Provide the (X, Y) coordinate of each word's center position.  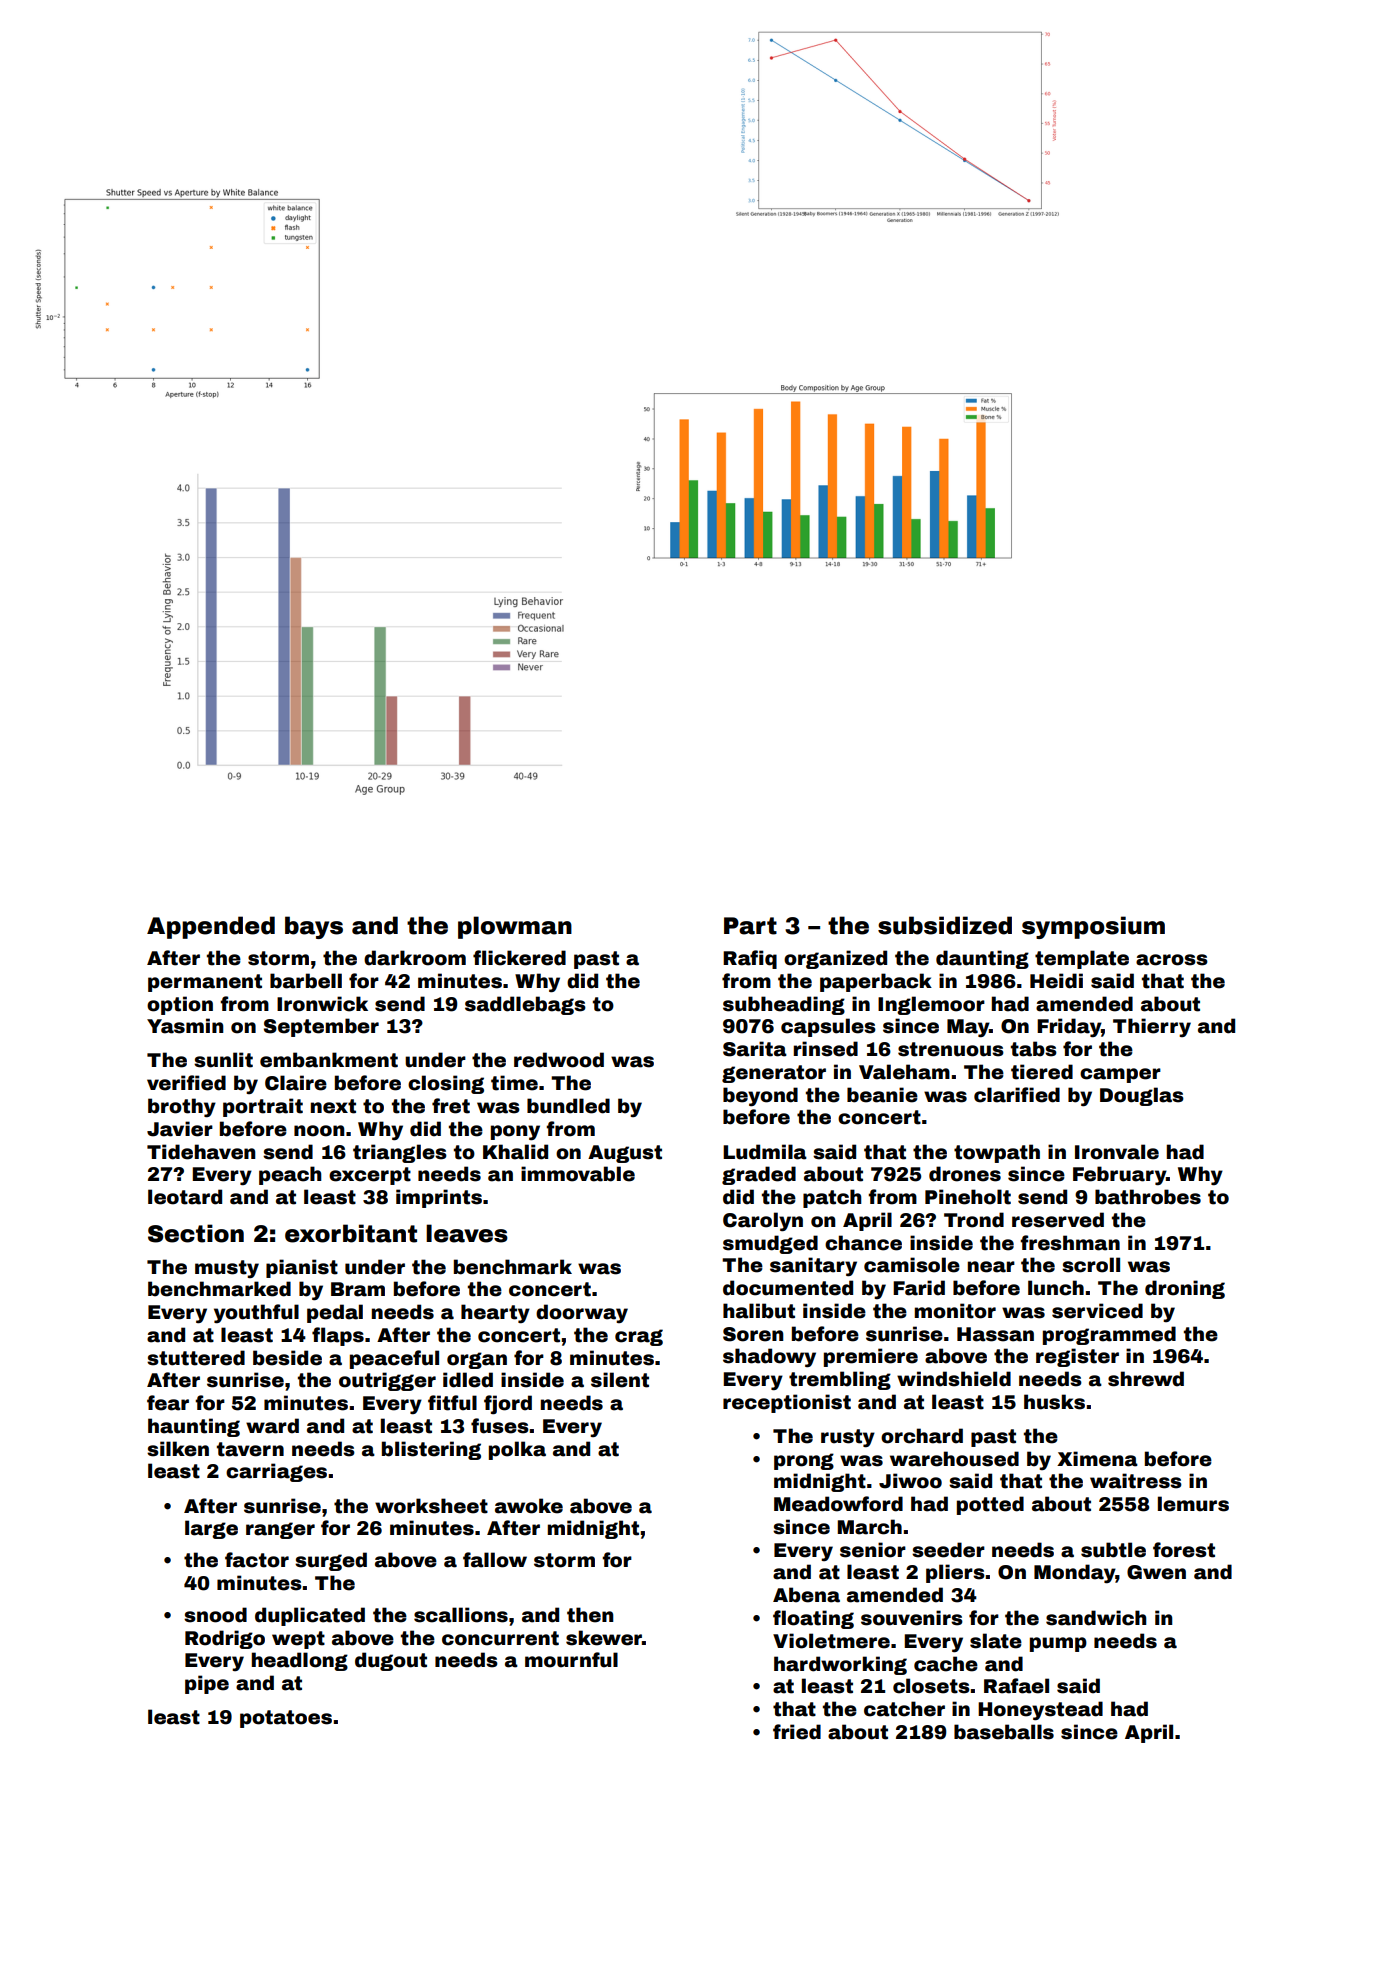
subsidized (945, 925)
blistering (431, 1450)
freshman (1070, 1243)
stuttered (196, 1358)
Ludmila (765, 1152)
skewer (604, 1638)
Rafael (1016, 1686)
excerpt (370, 1176)
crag (639, 1337)
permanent (205, 983)
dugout (391, 1661)
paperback (876, 982)
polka (517, 1450)
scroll (1091, 1265)
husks (1054, 1402)
